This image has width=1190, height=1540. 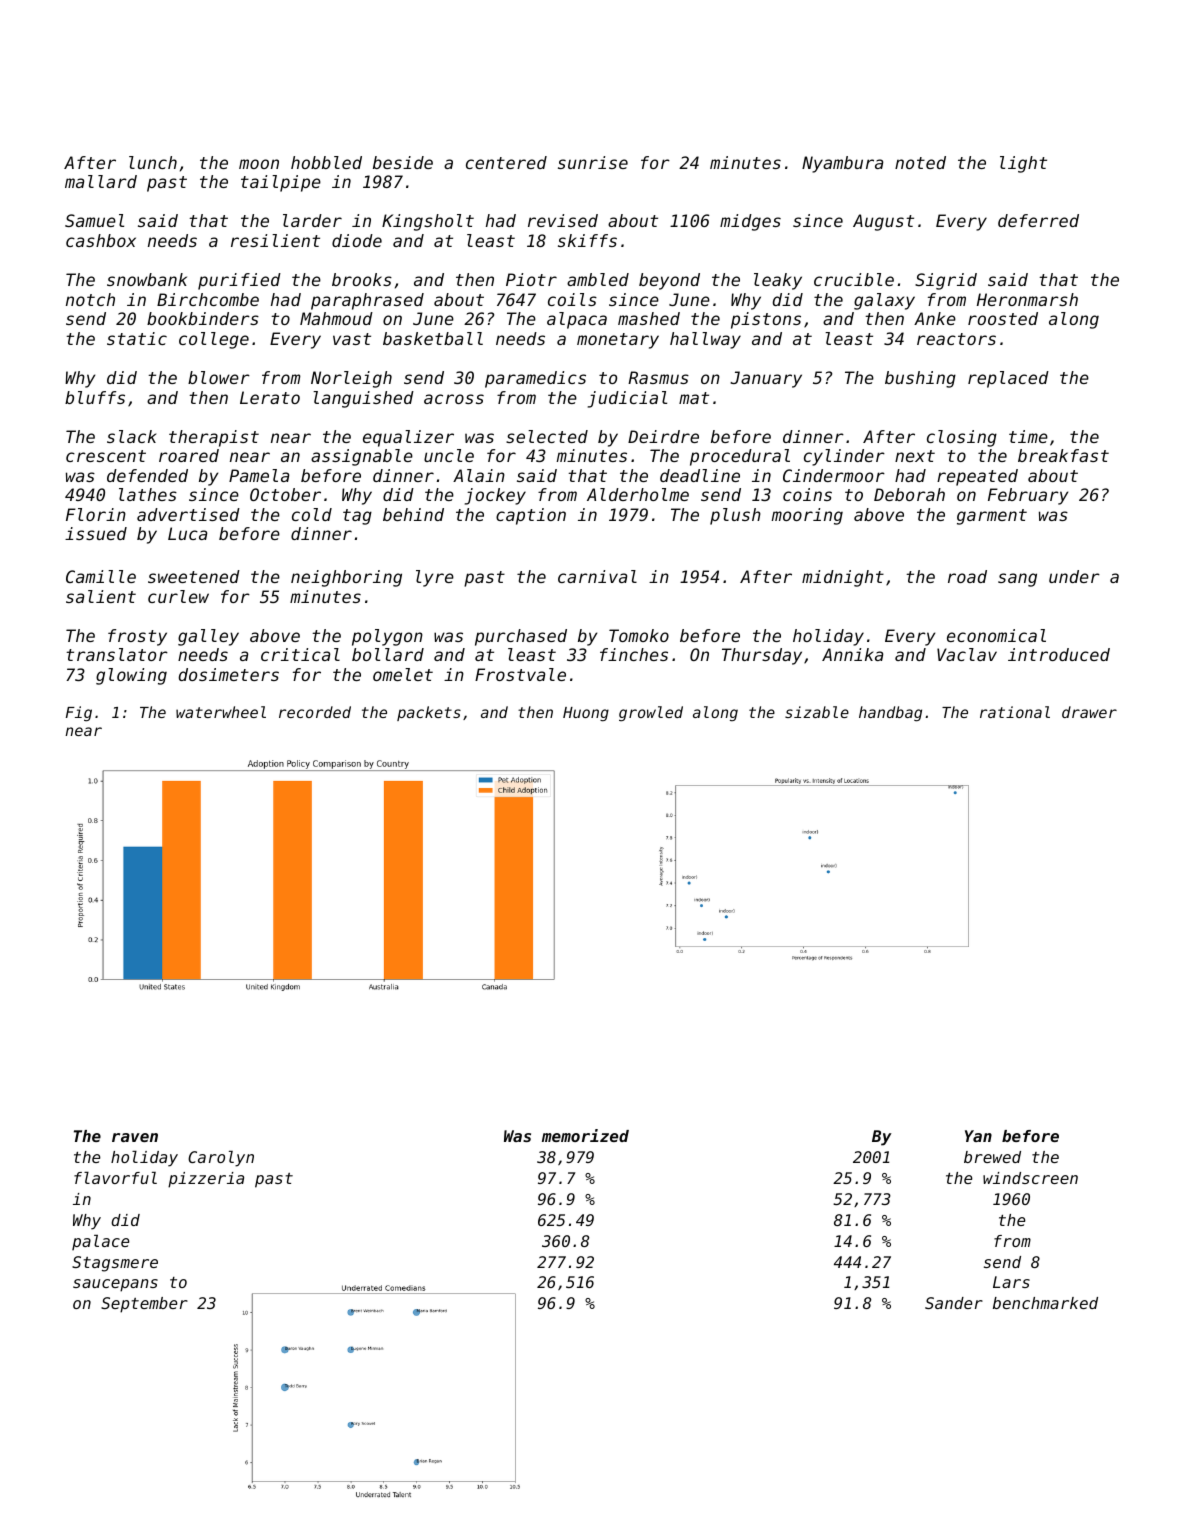 What do you see at coordinates (312, 220) in the image?
I see `larder` at bounding box center [312, 220].
